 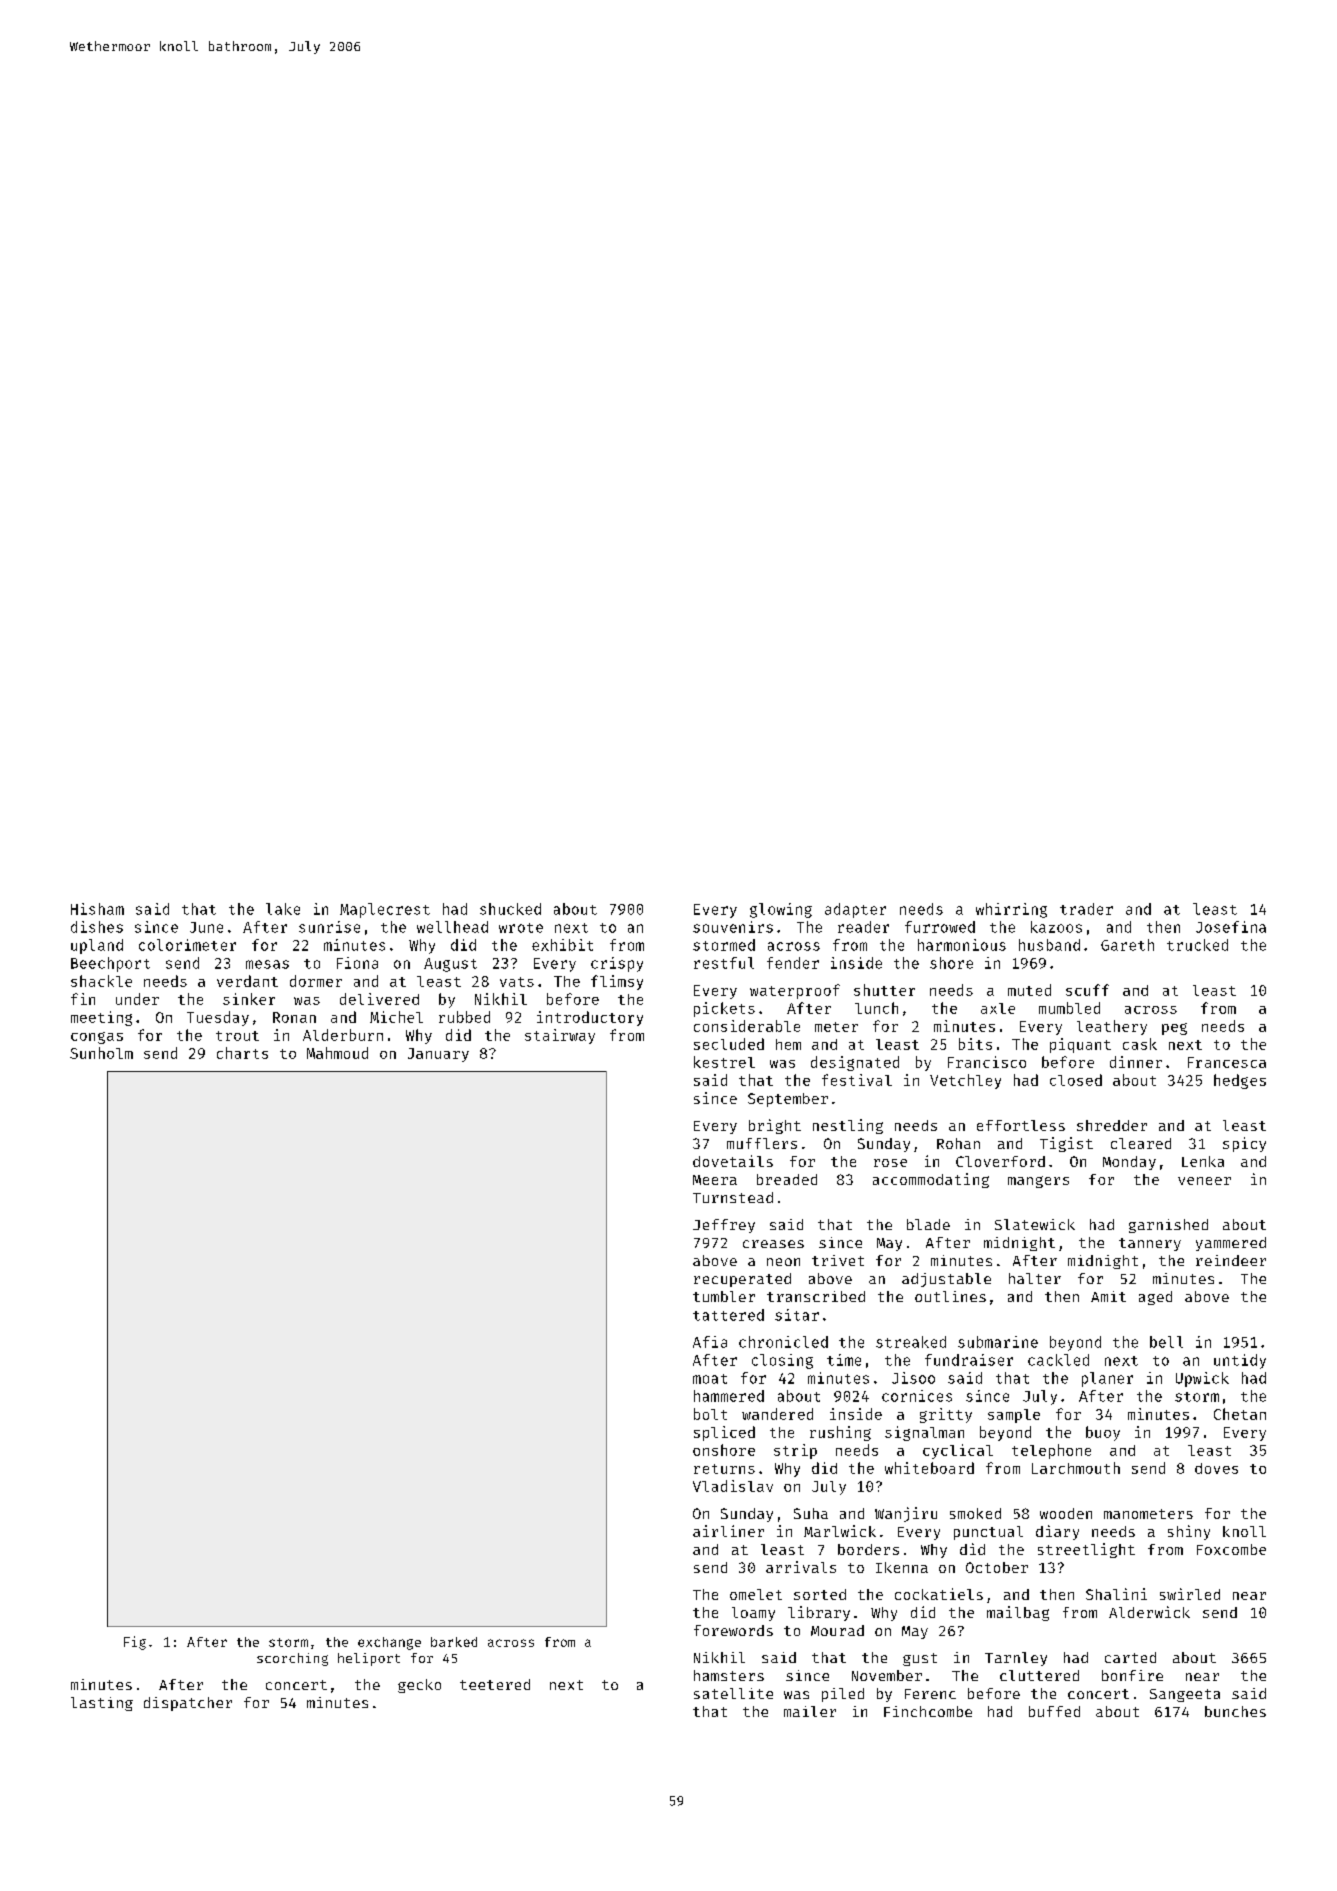 What do you see at coordinates (1204, 1181) in the screenshot?
I see `veneer` at bounding box center [1204, 1181].
